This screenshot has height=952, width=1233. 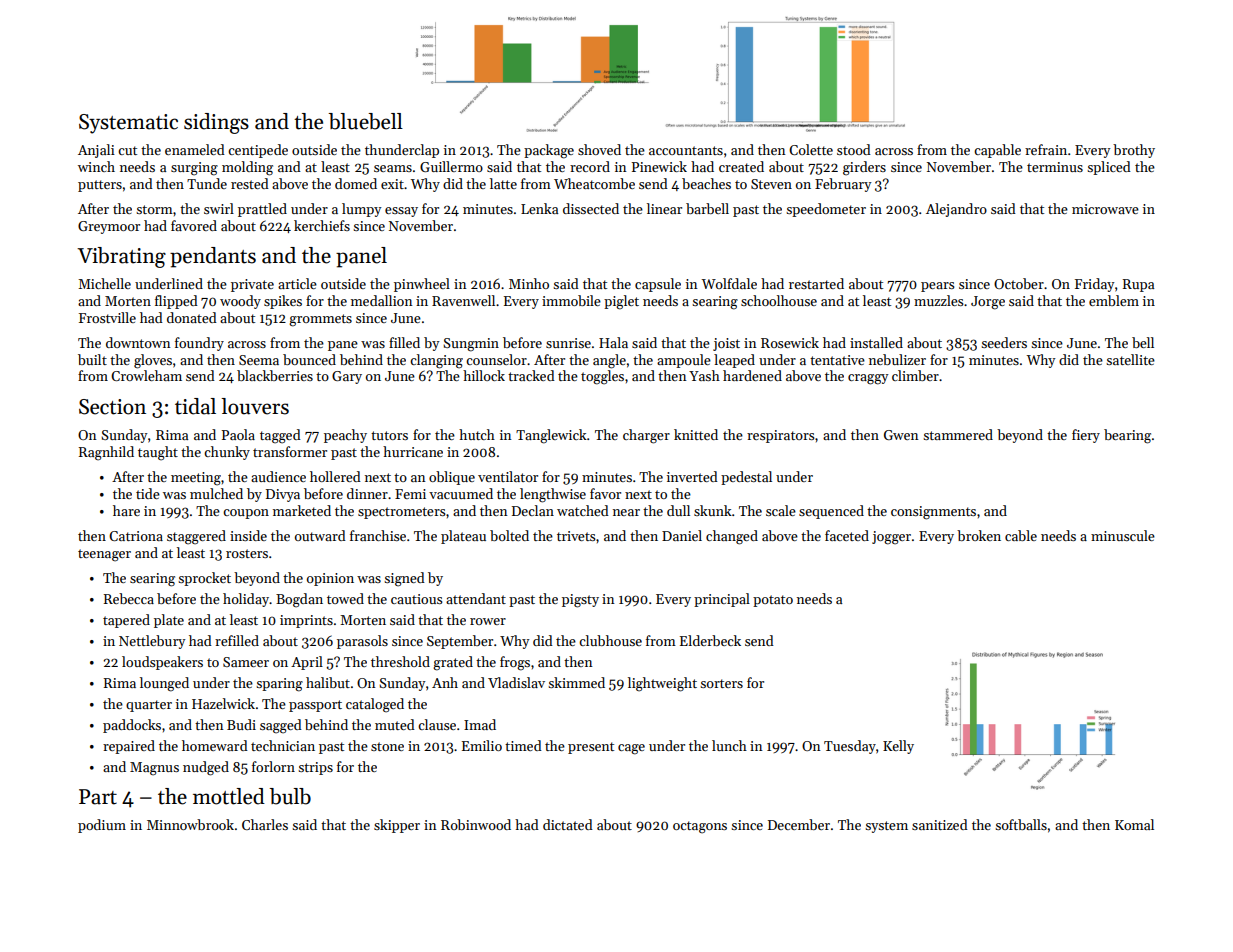 What do you see at coordinates (397, 826) in the screenshot?
I see `skipper` at bounding box center [397, 826].
